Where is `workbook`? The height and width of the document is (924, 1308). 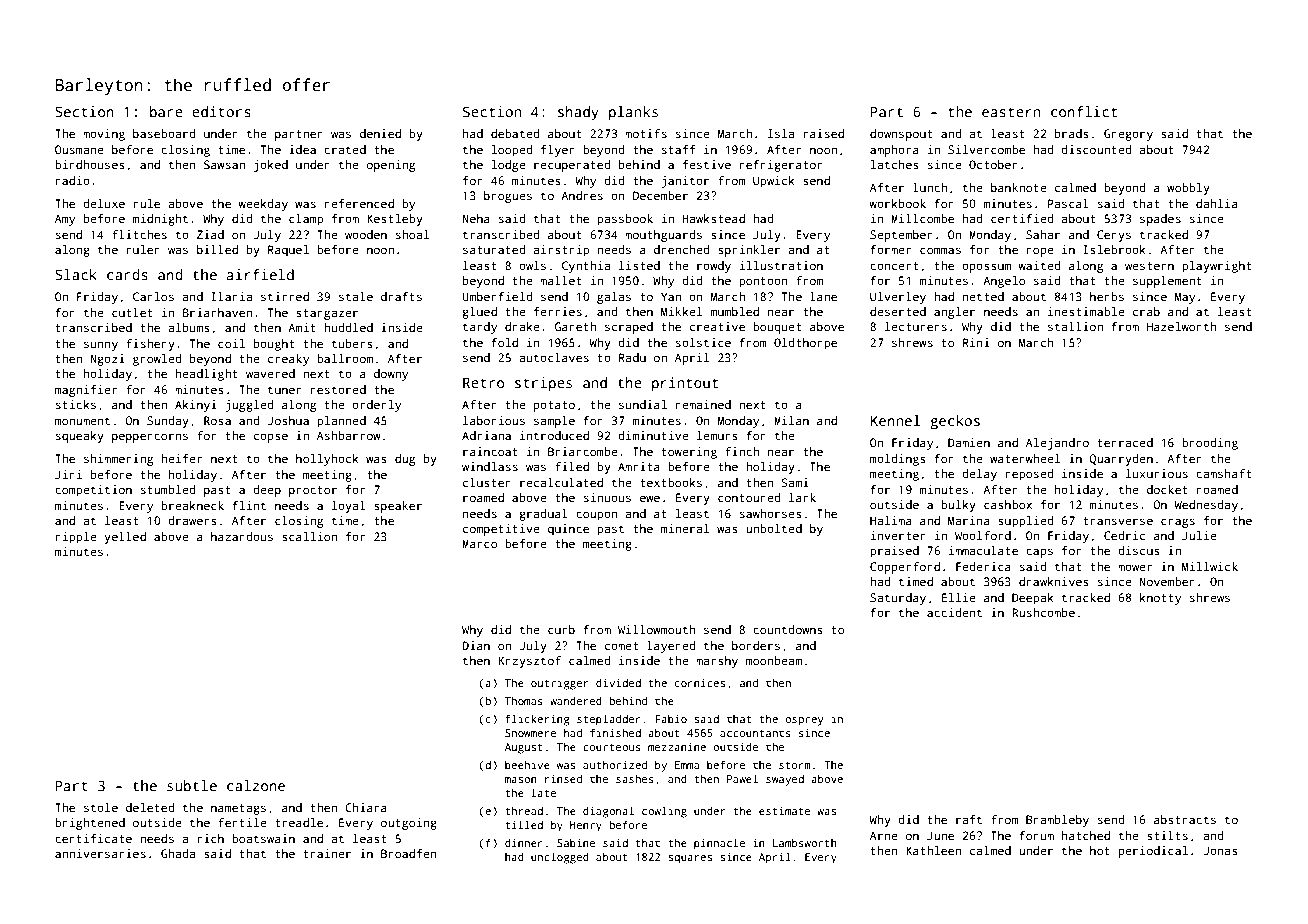
workbook is located at coordinates (897, 203).
